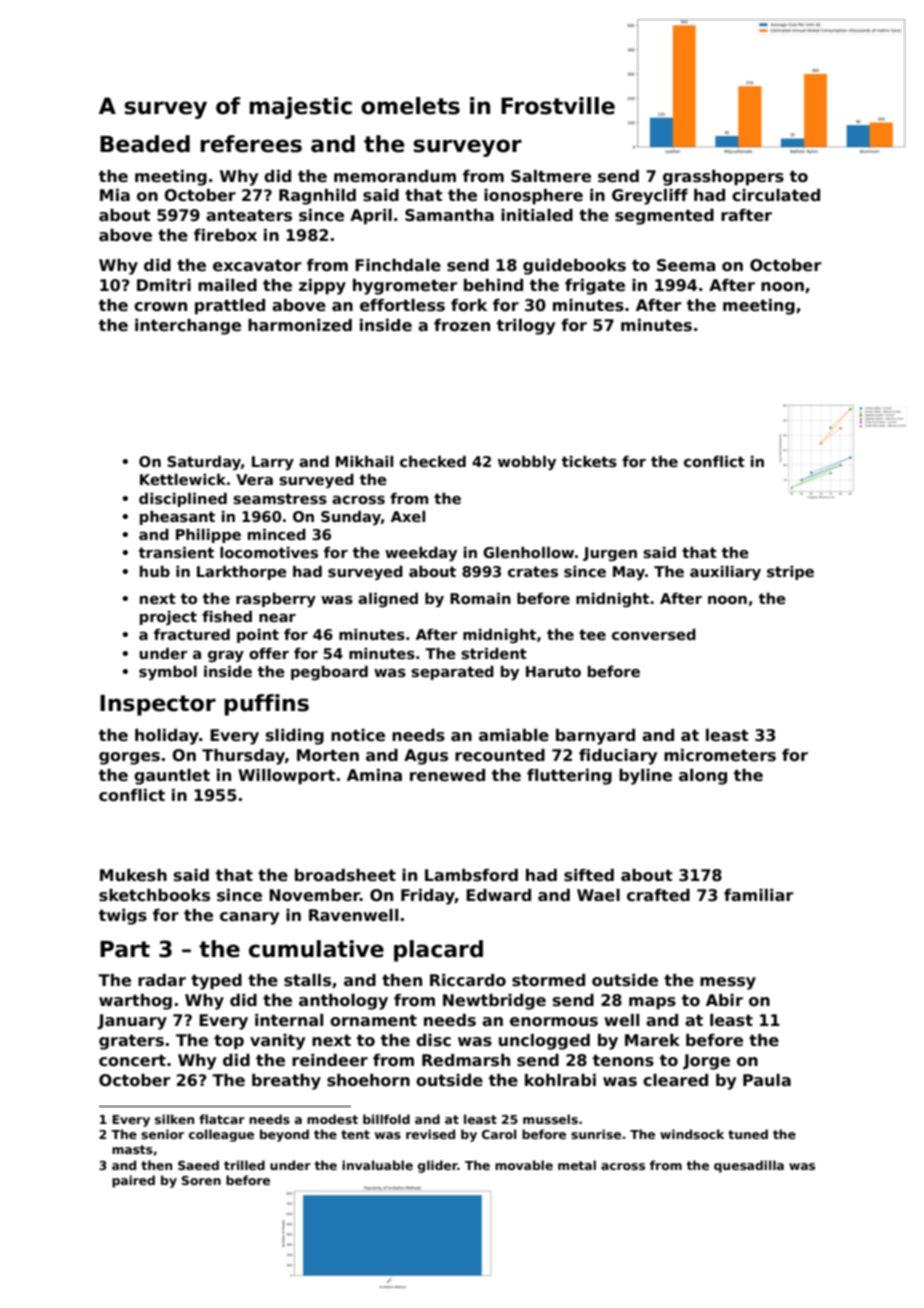 The image size is (924, 1308). I want to click on grasshoppers, so click(723, 178).
